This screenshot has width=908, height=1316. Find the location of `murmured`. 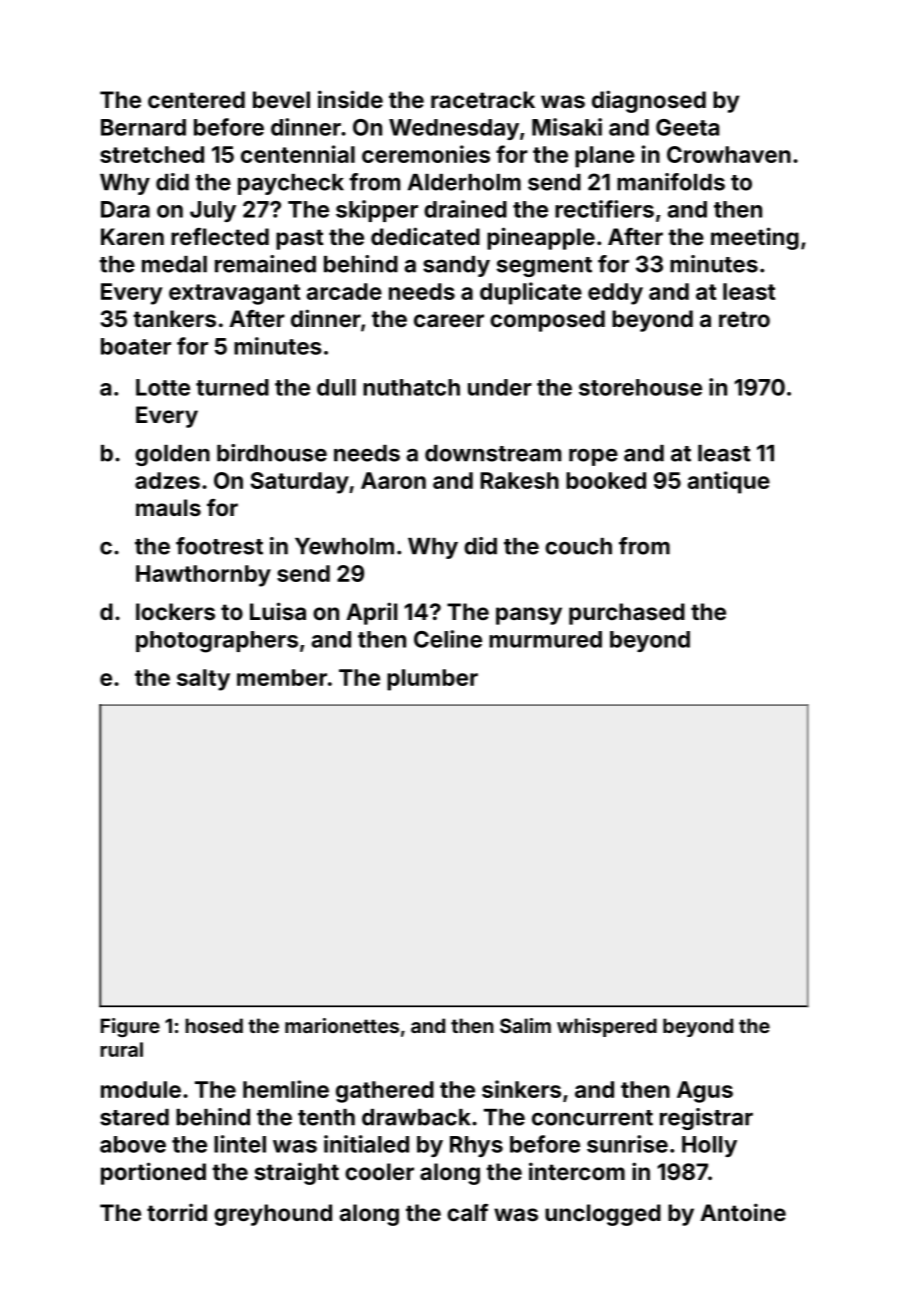

murmured is located at coordinates (545, 639).
